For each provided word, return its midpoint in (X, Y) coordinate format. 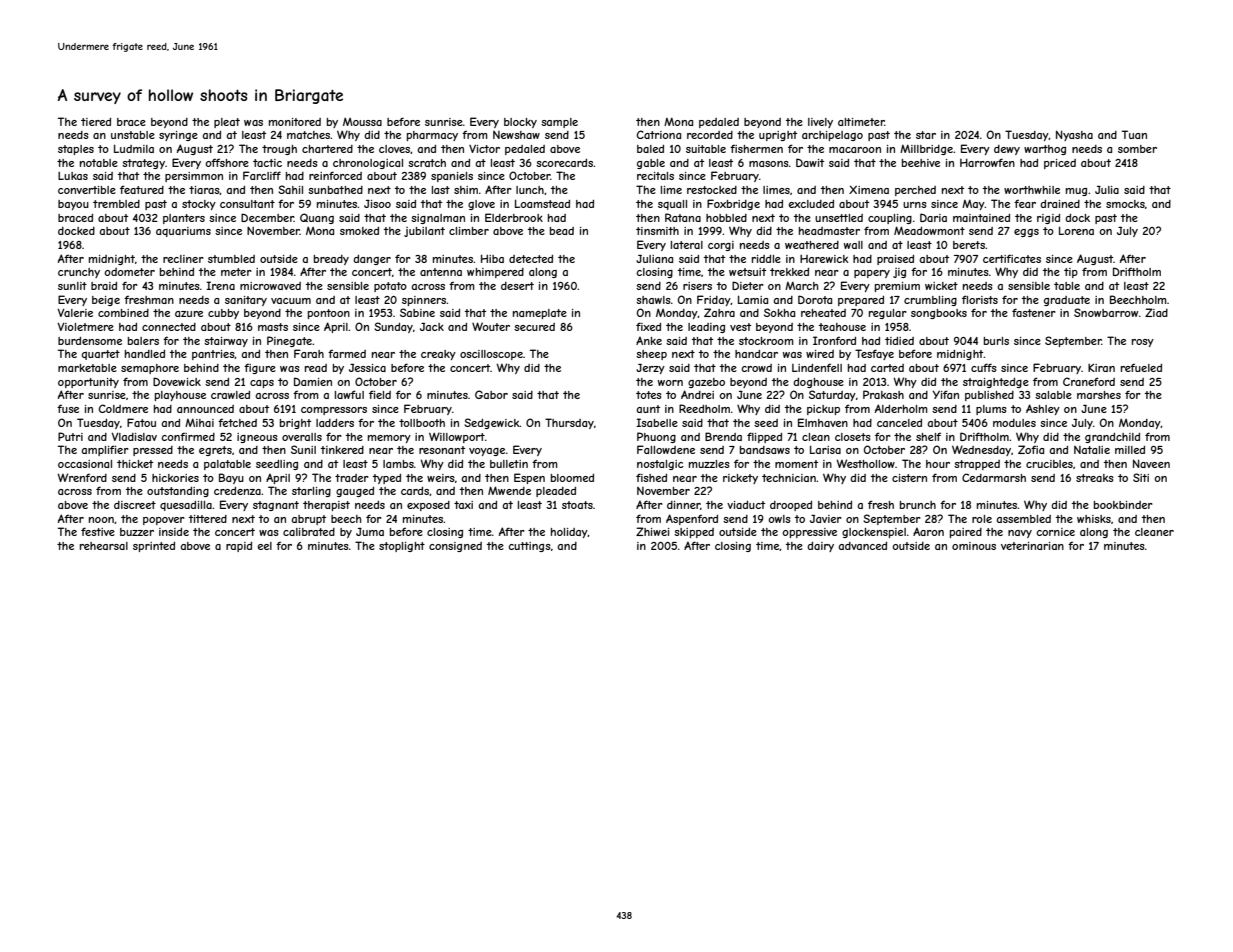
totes (649, 395)
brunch (918, 505)
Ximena (869, 189)
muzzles (709, 464)
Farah (309, 353)
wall (853, 245)
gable (651, 164)
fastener (1034, 312)
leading (706, 328)
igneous (257, 438)
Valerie (75, 312)
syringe (178, 136)
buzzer (137, 532)
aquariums (183, 232)
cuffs (984, 367)
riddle (766, 259)
